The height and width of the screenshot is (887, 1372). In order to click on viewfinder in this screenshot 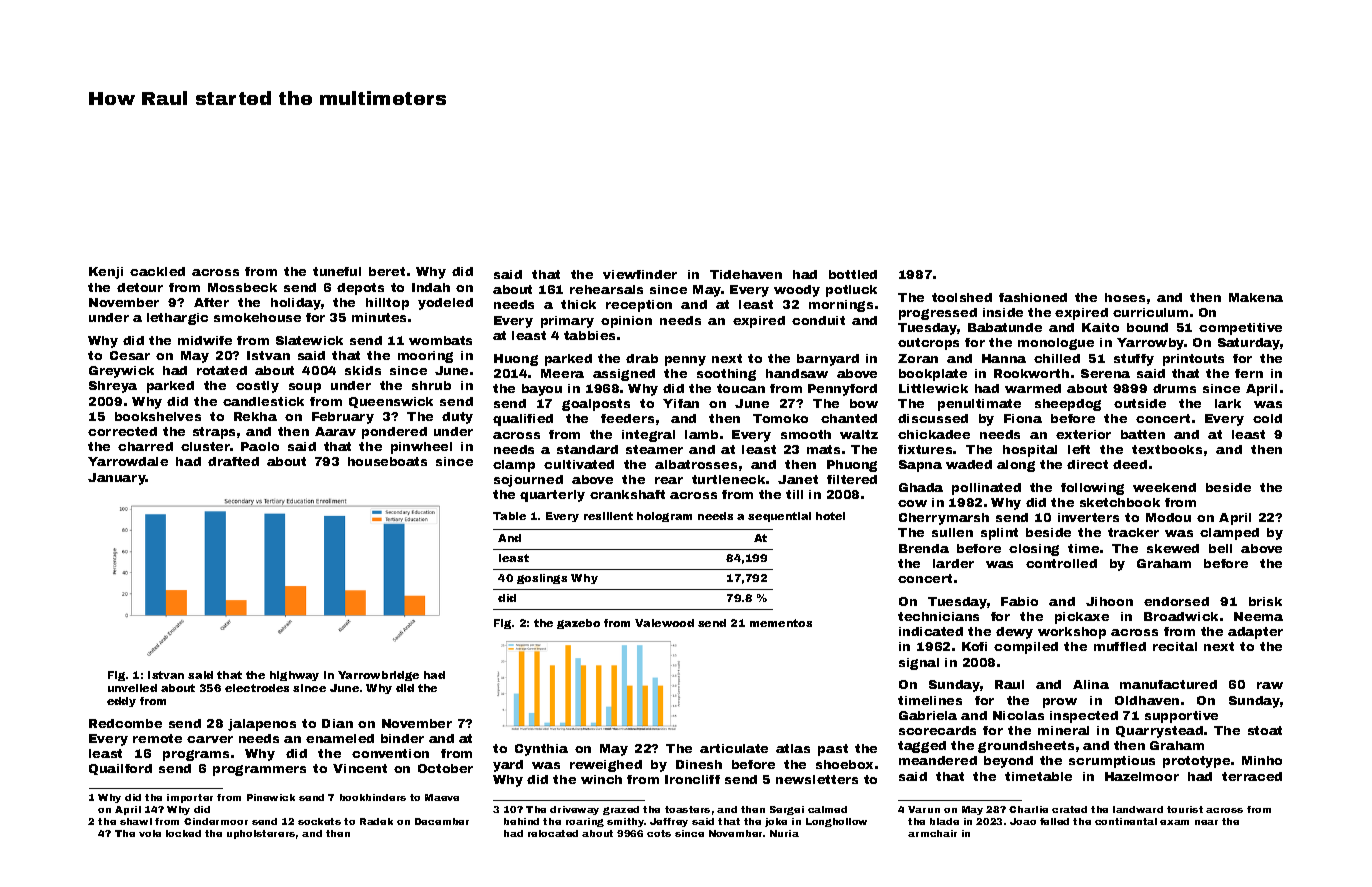, I will do `click(640, 274)`.
